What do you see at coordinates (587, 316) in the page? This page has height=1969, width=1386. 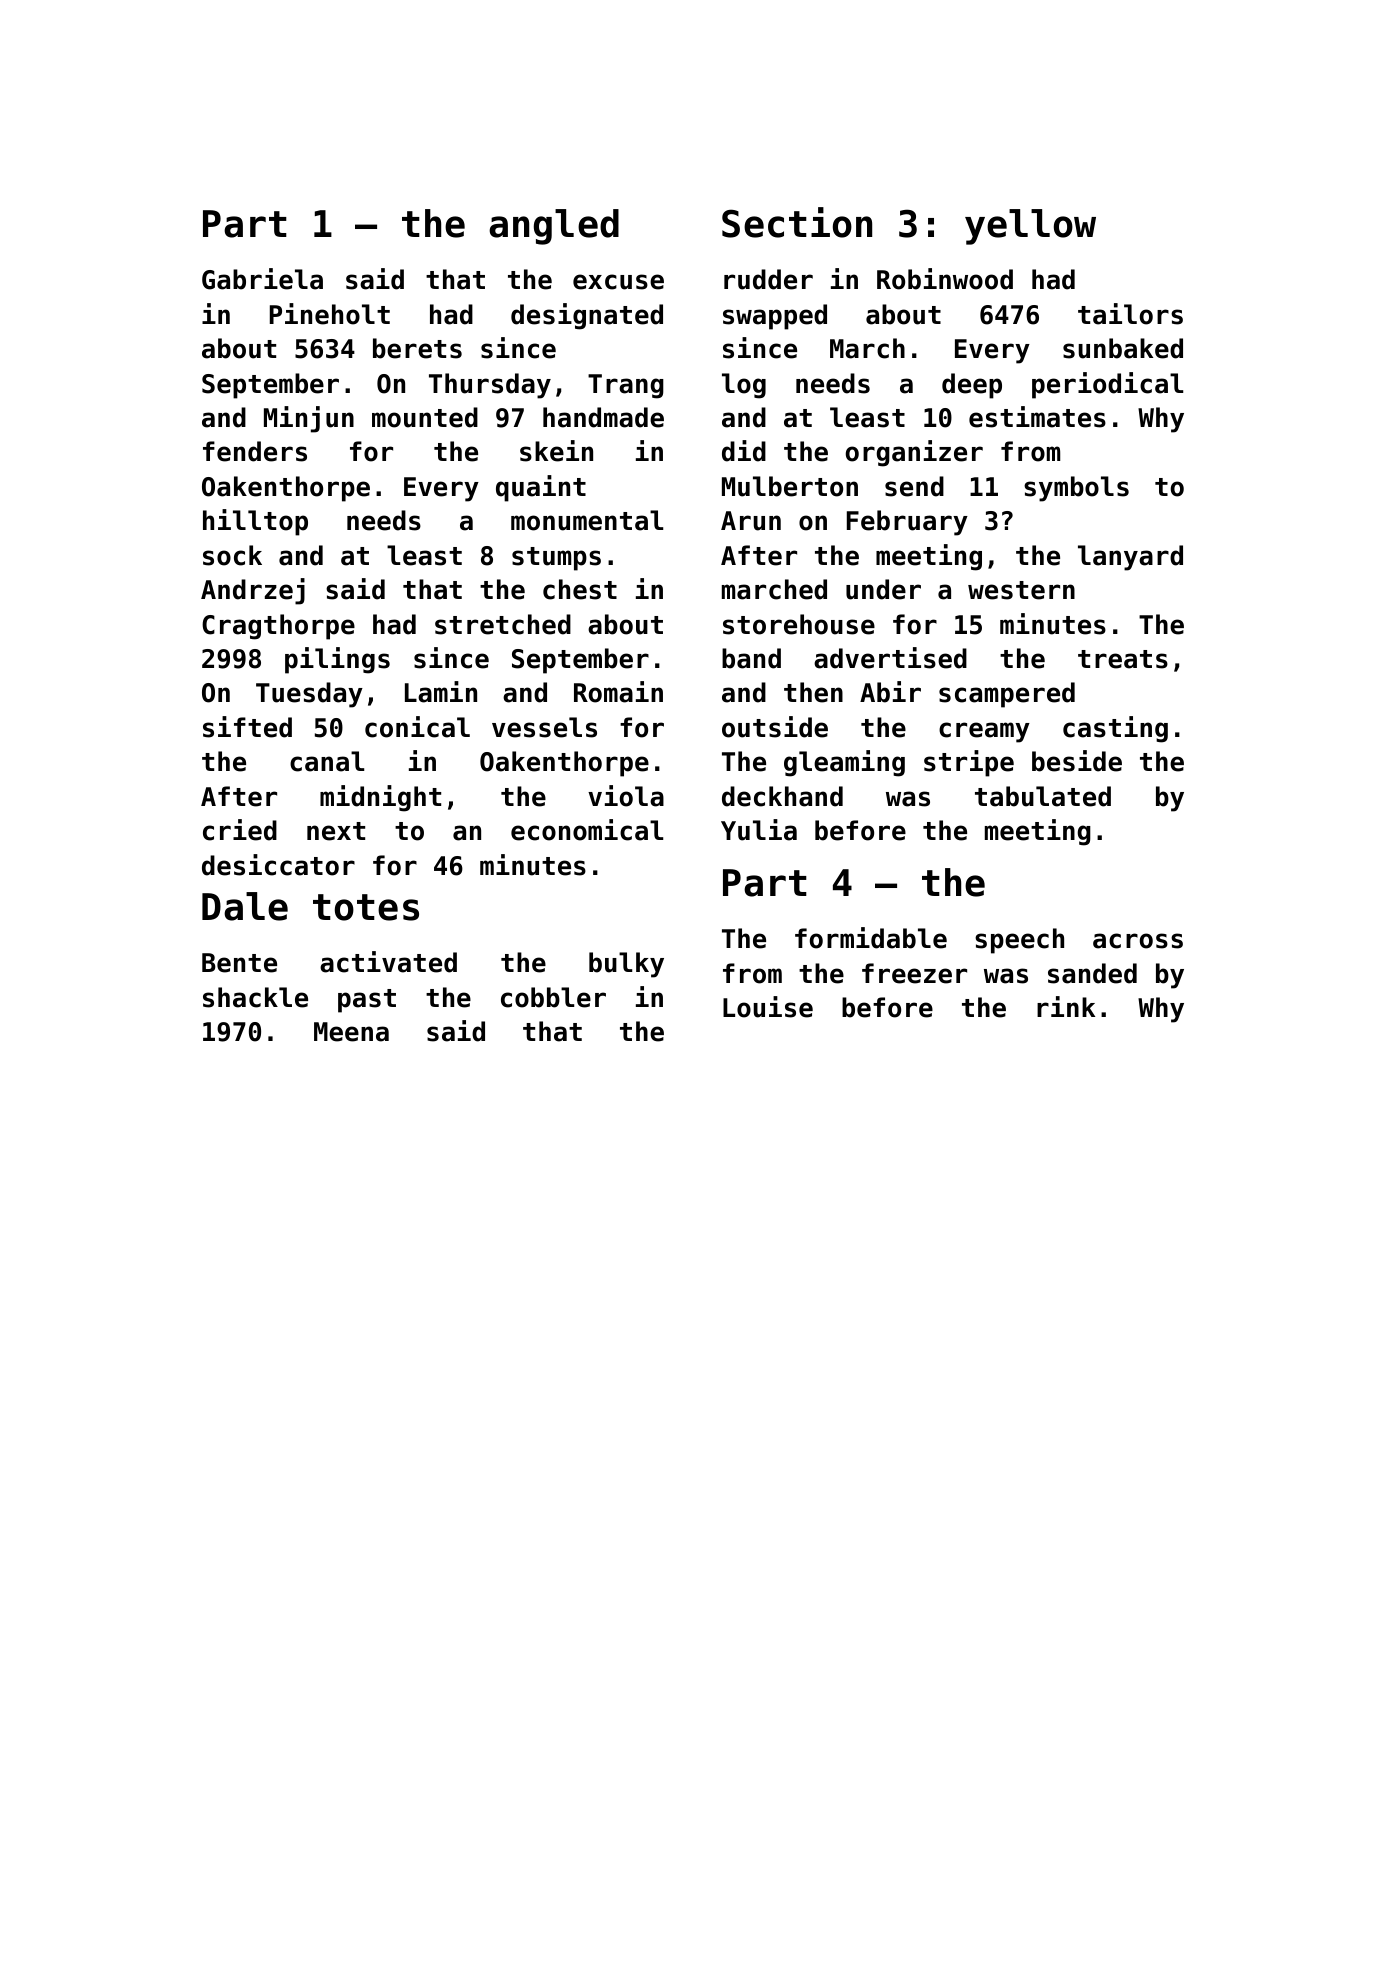 I see `designated` at bounding box center [587, 316].
